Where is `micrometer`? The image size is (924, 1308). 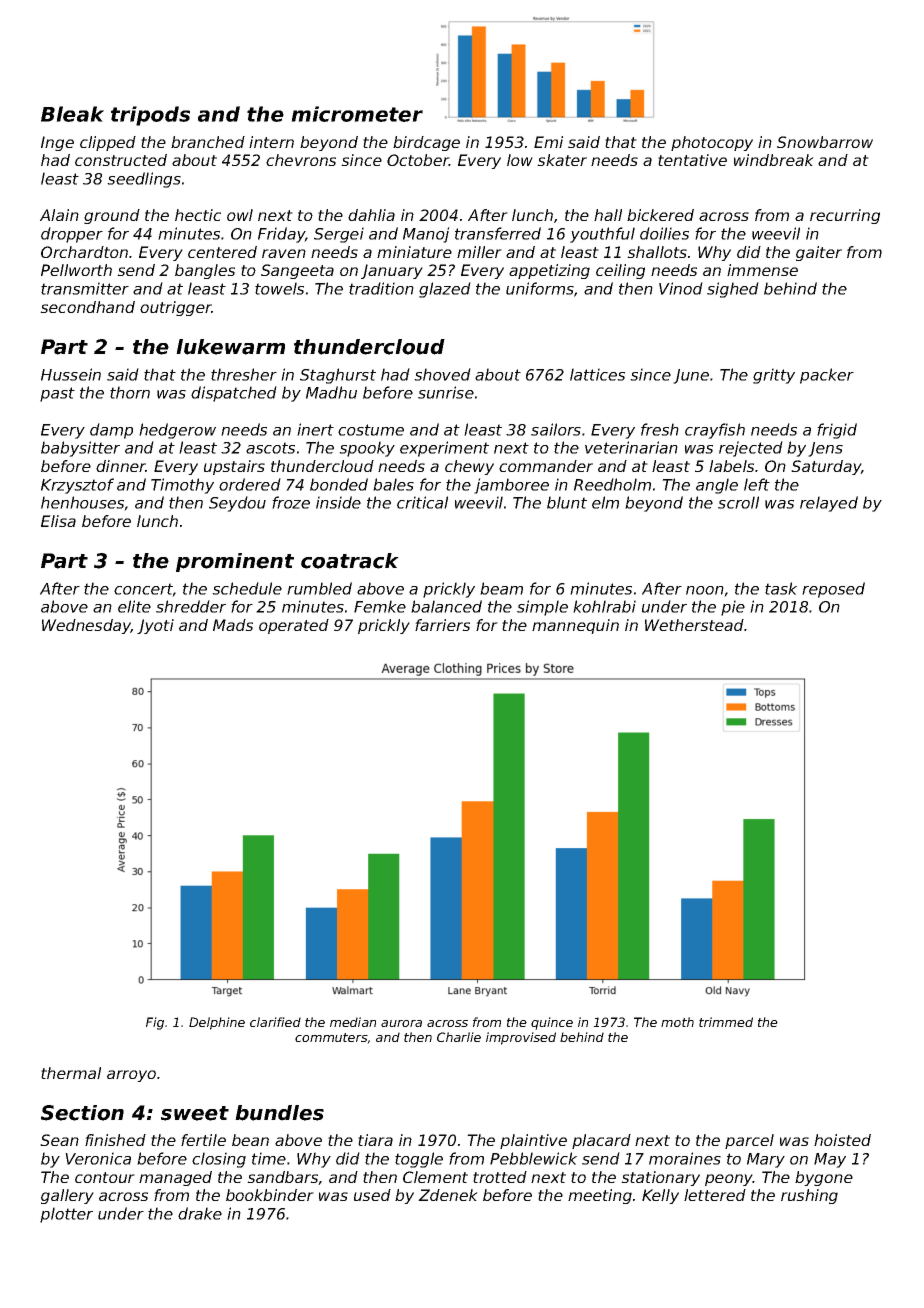 micrometer is located at coordinates (357, 114).
